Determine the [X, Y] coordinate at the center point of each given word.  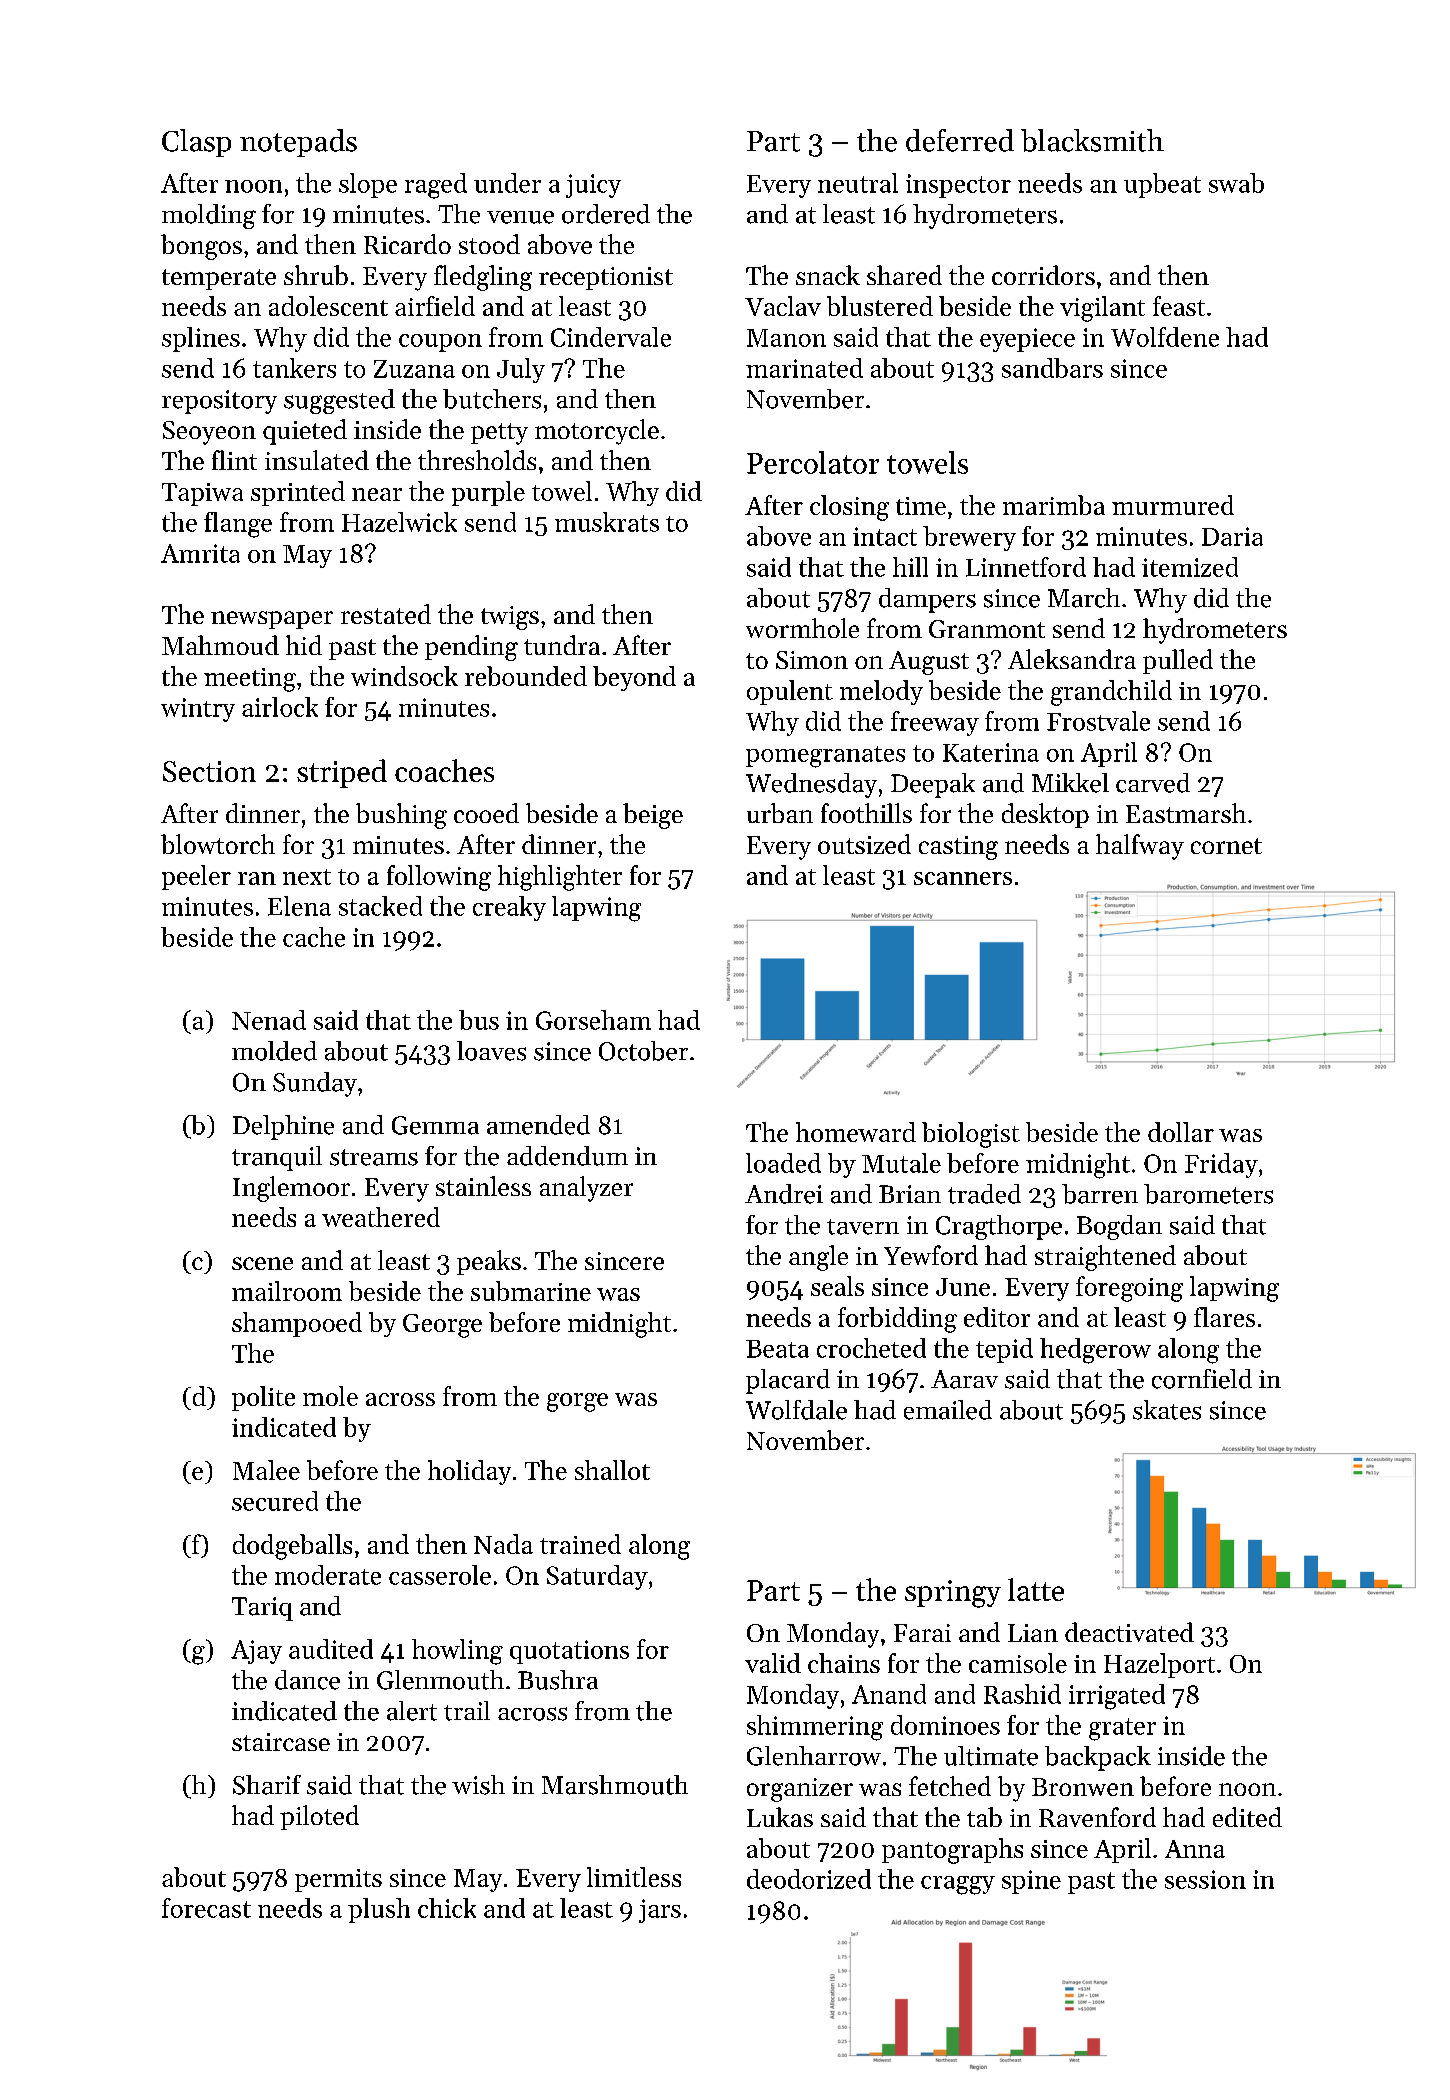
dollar [1181, 1132]
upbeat [1162, 185]
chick [447, 1908]
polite [263, 1398]
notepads [298, 143]
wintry [198, 710]
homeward [856, 1132]
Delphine [283, 1127]
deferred [960, 140]
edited [1247, 1817]
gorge [577, 1402]
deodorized [809, 1879]
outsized [864, 844]
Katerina [991, 752]
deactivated [1129, 1632]
